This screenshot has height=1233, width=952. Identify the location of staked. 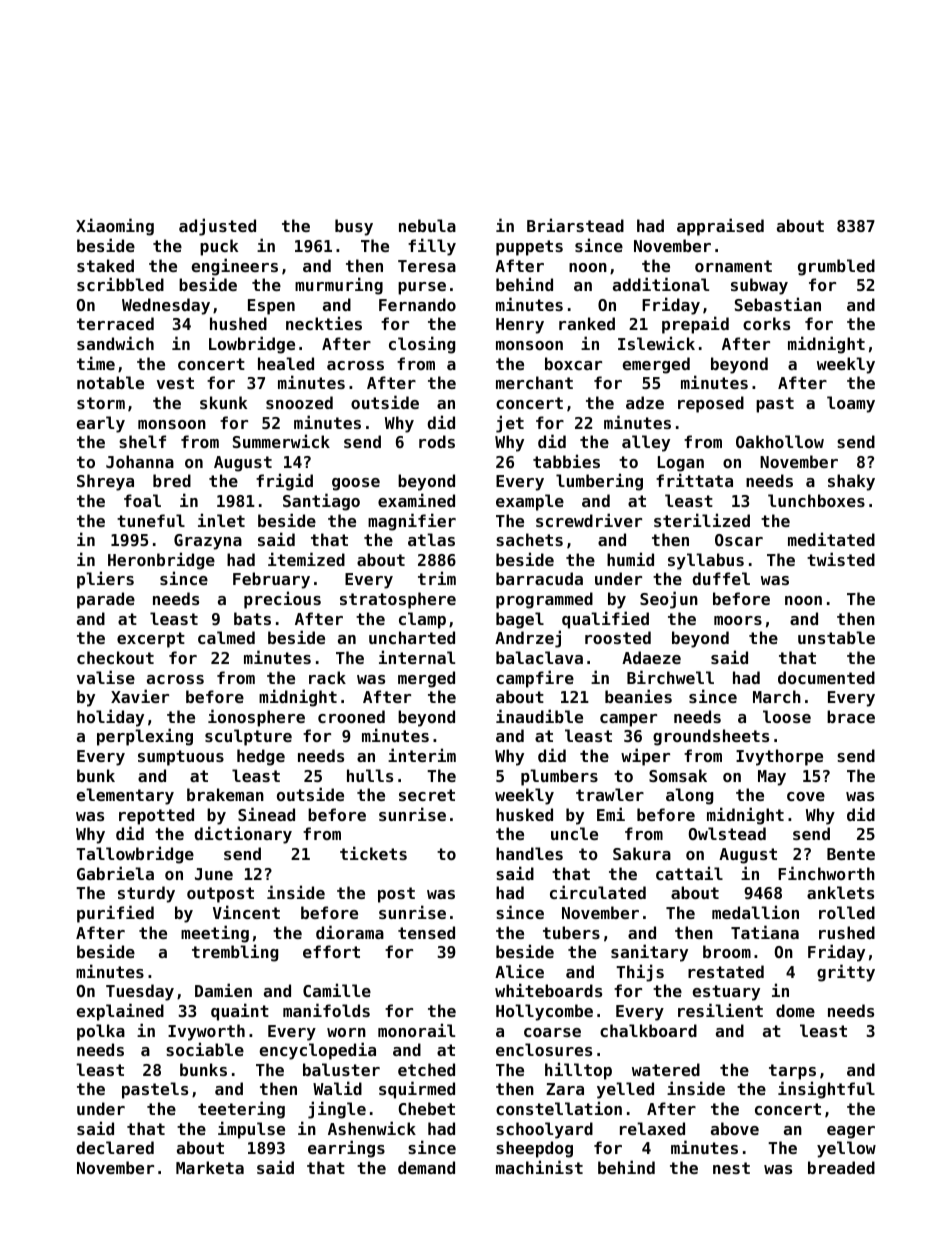
(105, 265).
